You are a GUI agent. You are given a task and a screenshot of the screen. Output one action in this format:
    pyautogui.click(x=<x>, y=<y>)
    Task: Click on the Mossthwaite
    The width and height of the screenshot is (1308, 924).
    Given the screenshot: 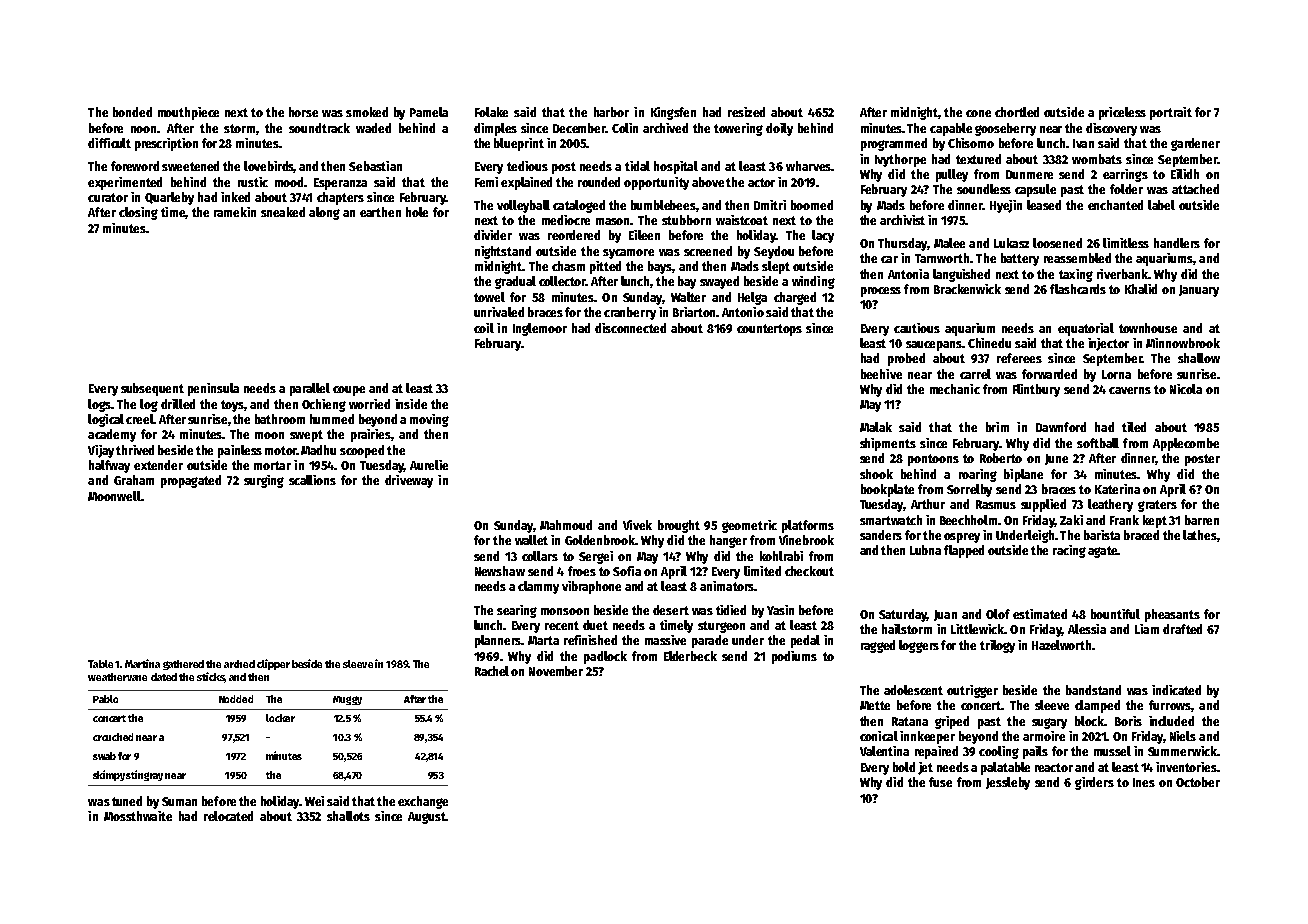 What is the action you would take?
    pyautogui.click(x=138, y=816)
